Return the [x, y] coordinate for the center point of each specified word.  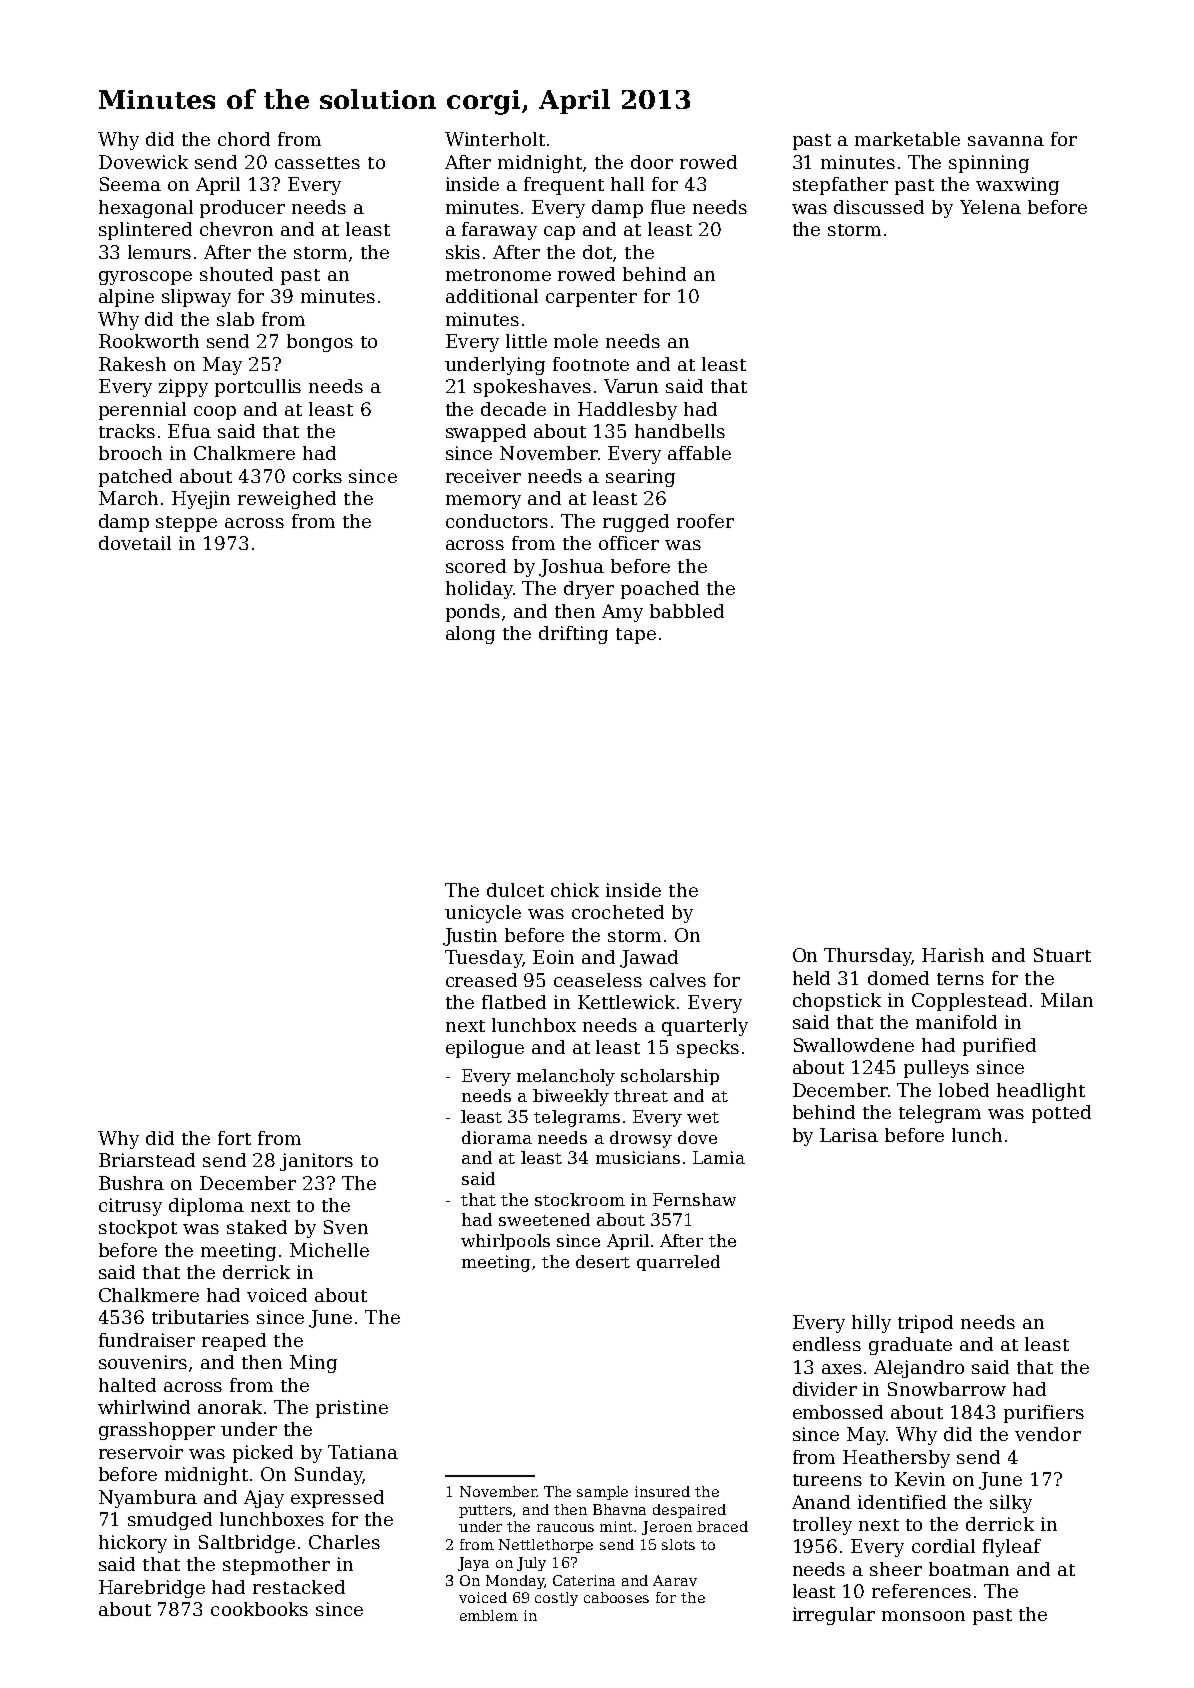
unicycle [483, 914]
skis [463, 252]
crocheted [618, 912]
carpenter [591, 299]
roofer [705, 521]
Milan [1067, 1000]
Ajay [264, 1499]
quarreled [678, 1263]
